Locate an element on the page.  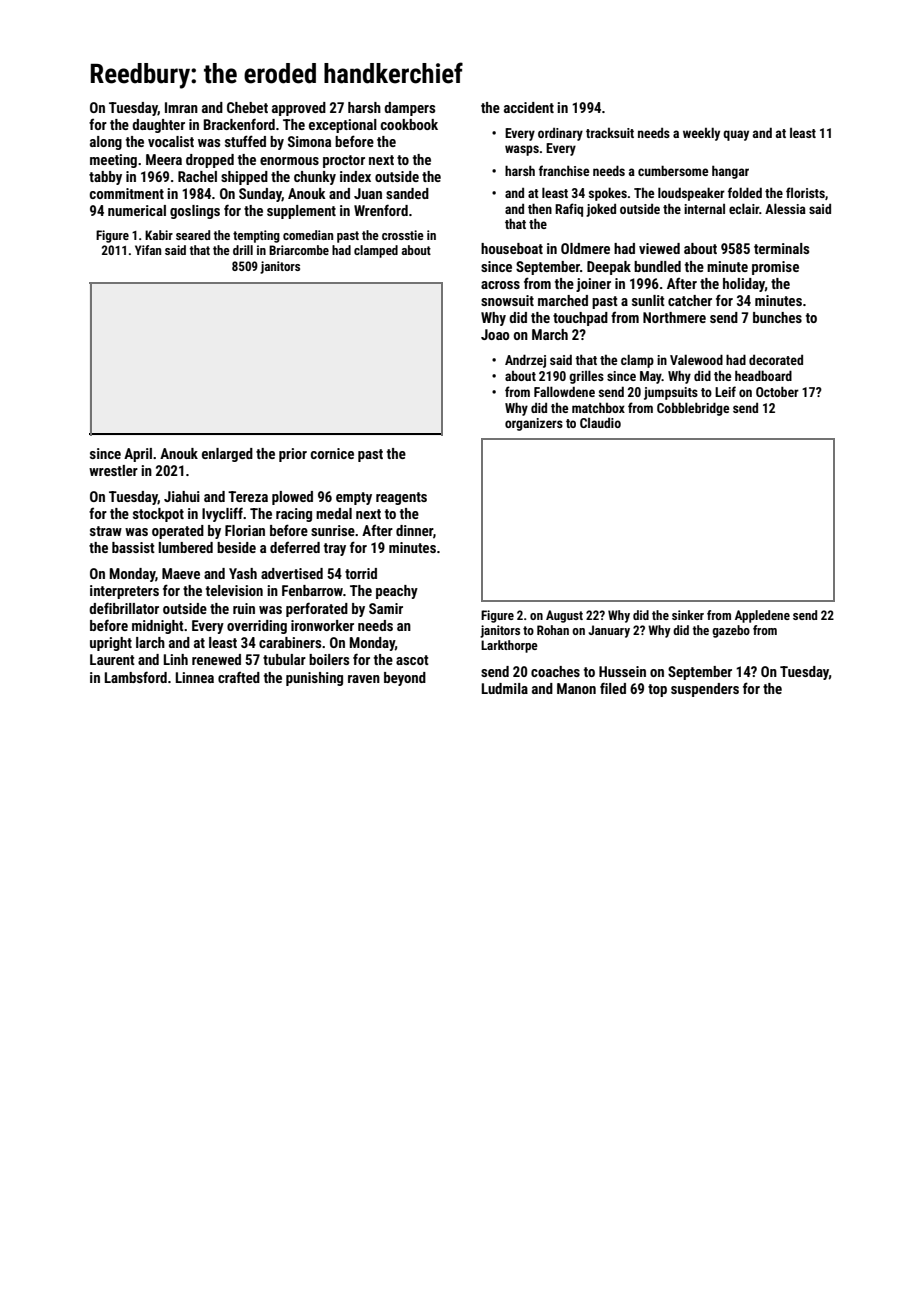
Cobblebridge is located at coordinates (693, 409).
